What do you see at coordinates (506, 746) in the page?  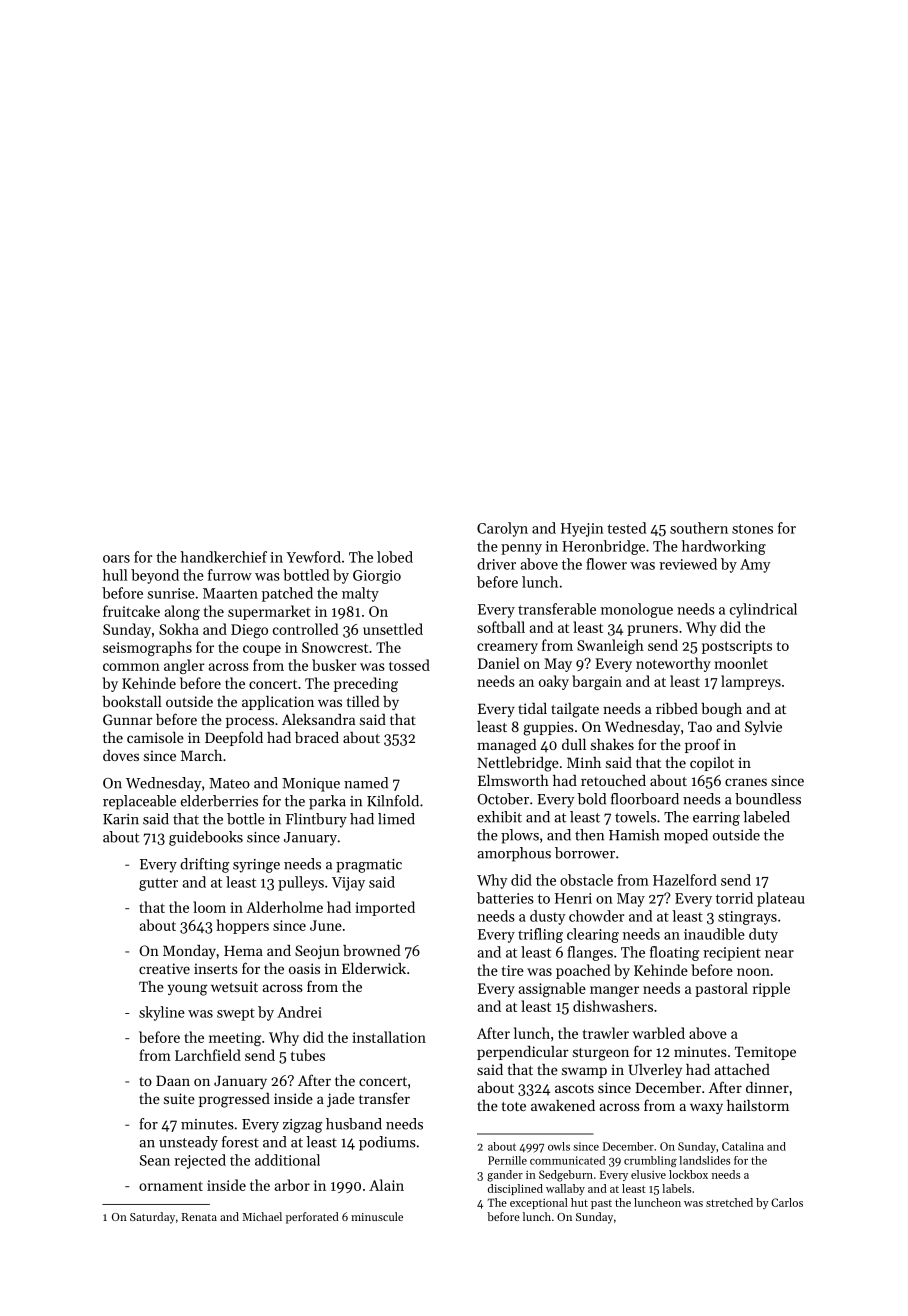 I see `managed` at bounding box center [506, 746].
